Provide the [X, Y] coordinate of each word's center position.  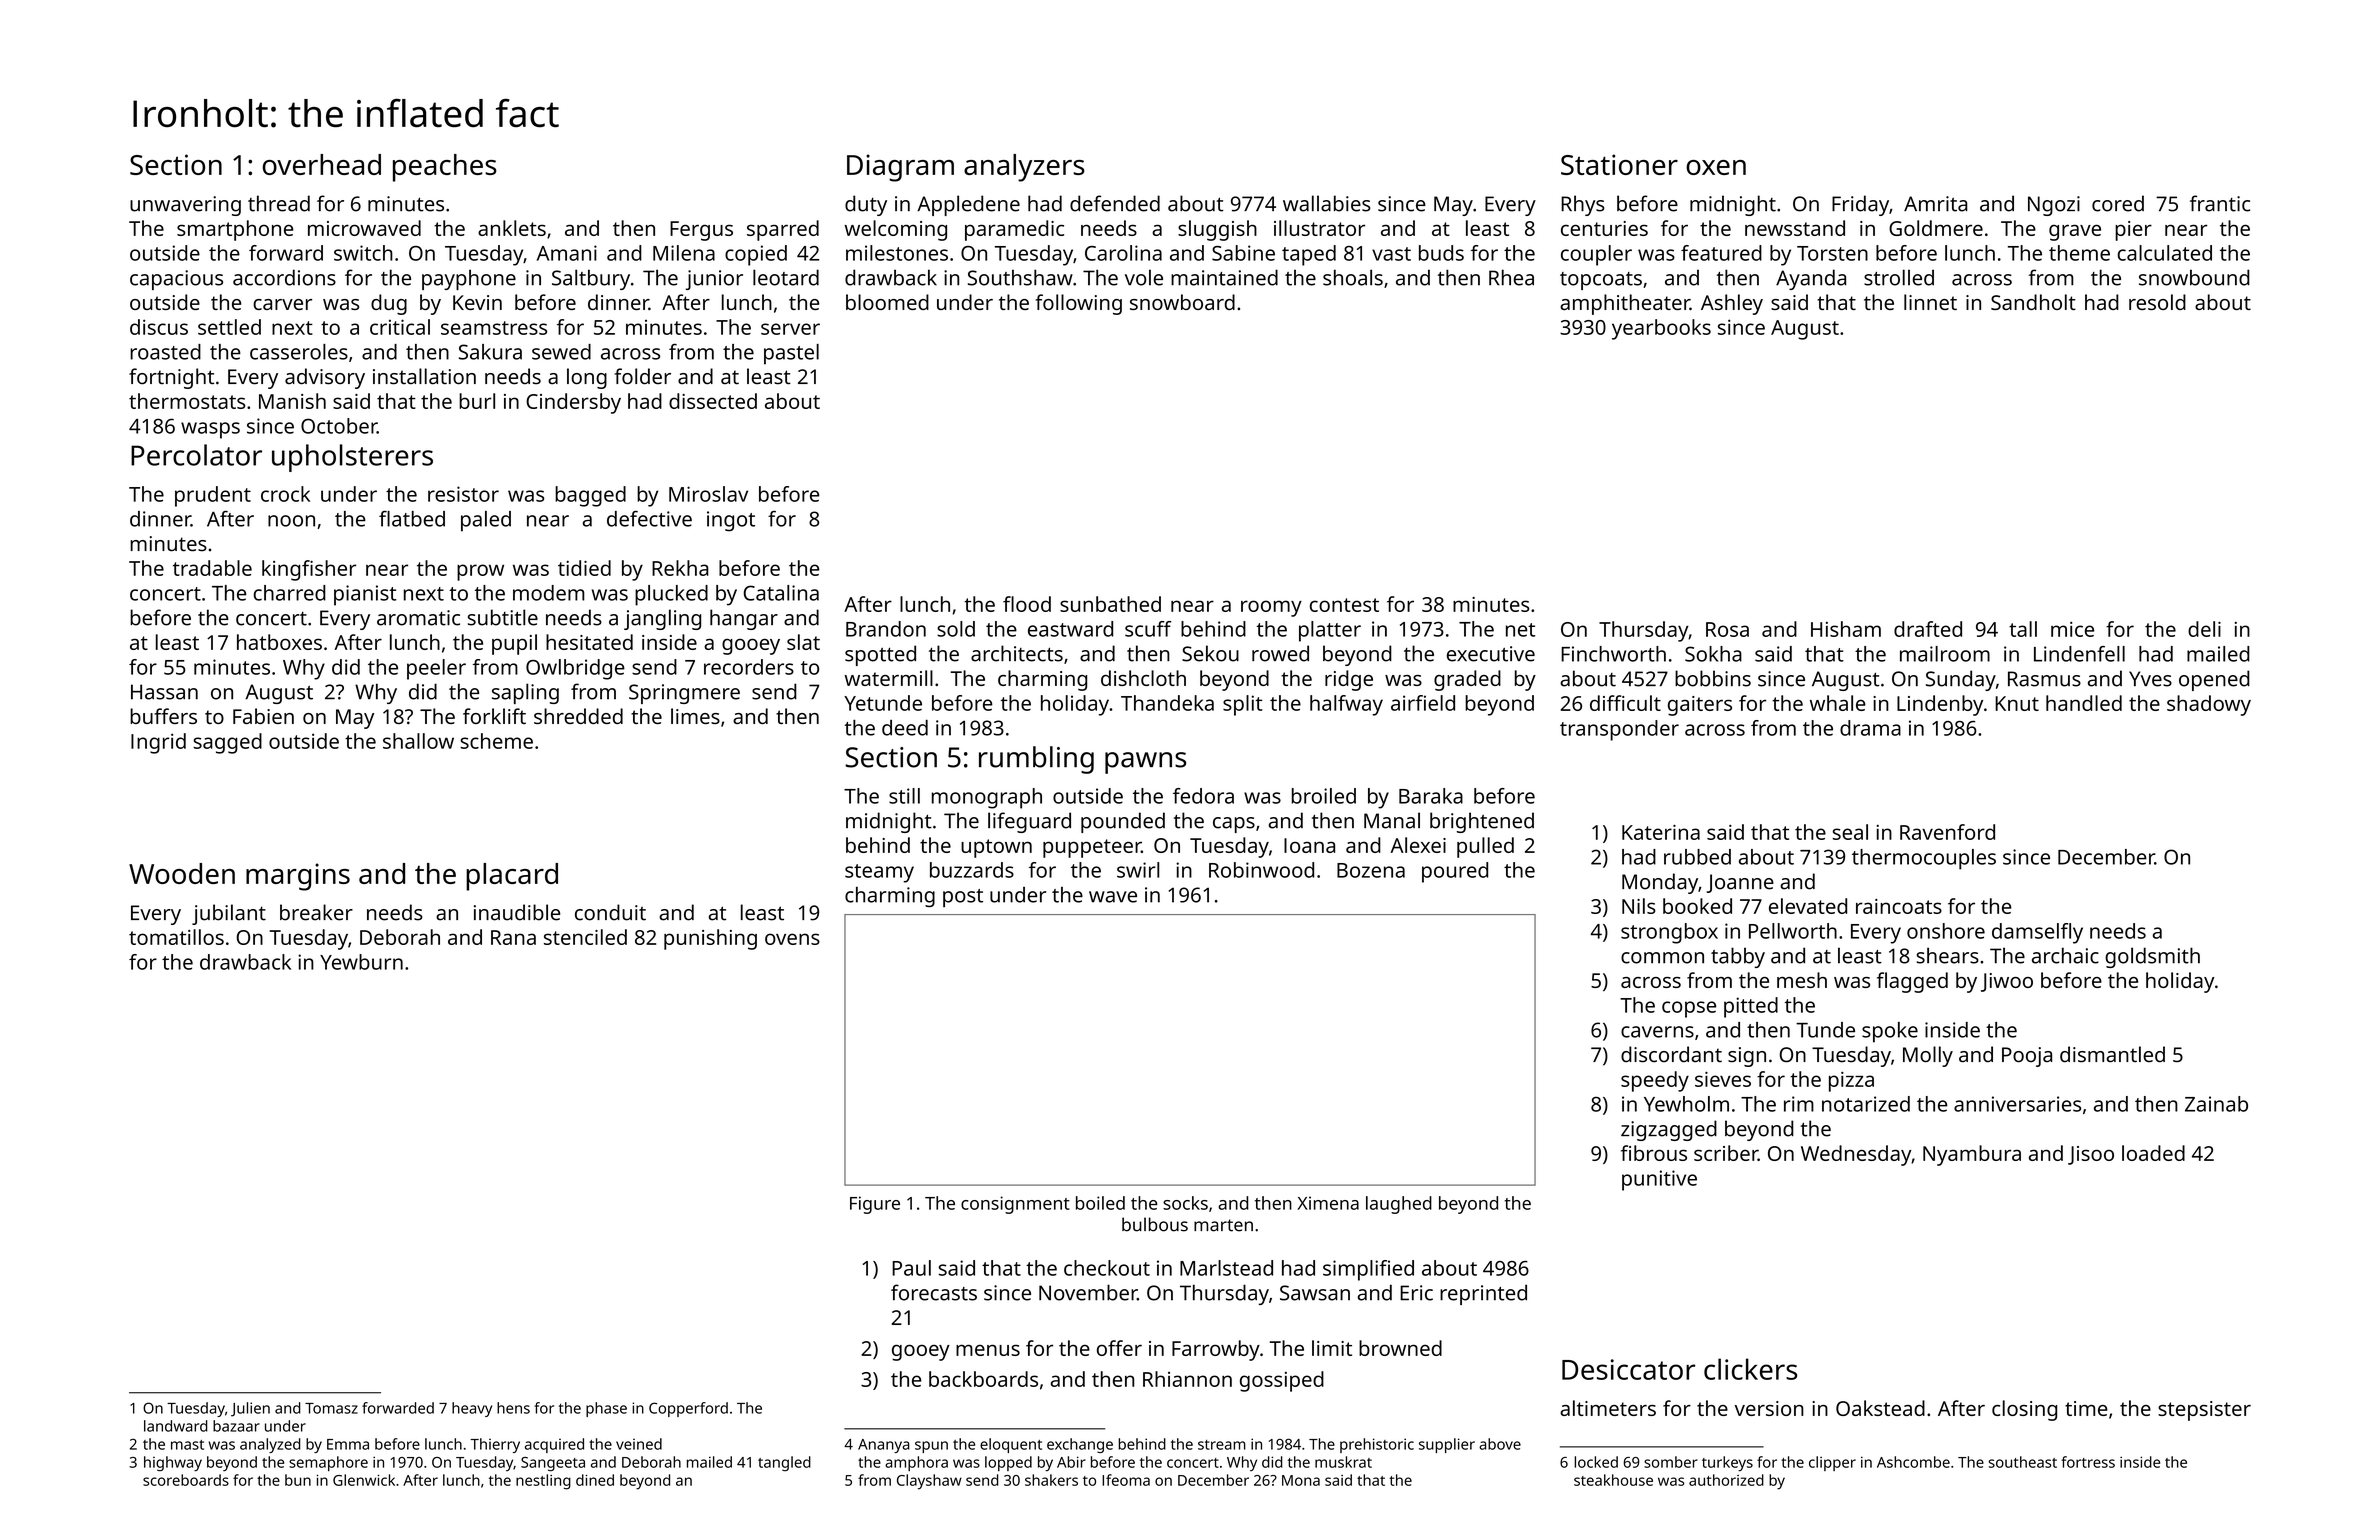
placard [512, 877]
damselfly [2037, 933]
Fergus [701, 231]
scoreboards [186, 1480]
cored [2118, 203]
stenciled [585, 937]
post [963, 898]
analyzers [1024, 168]
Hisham [1846, 629]
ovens [792, 939]
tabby [1738, 957]
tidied [584, 568]
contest [1344, 605]
